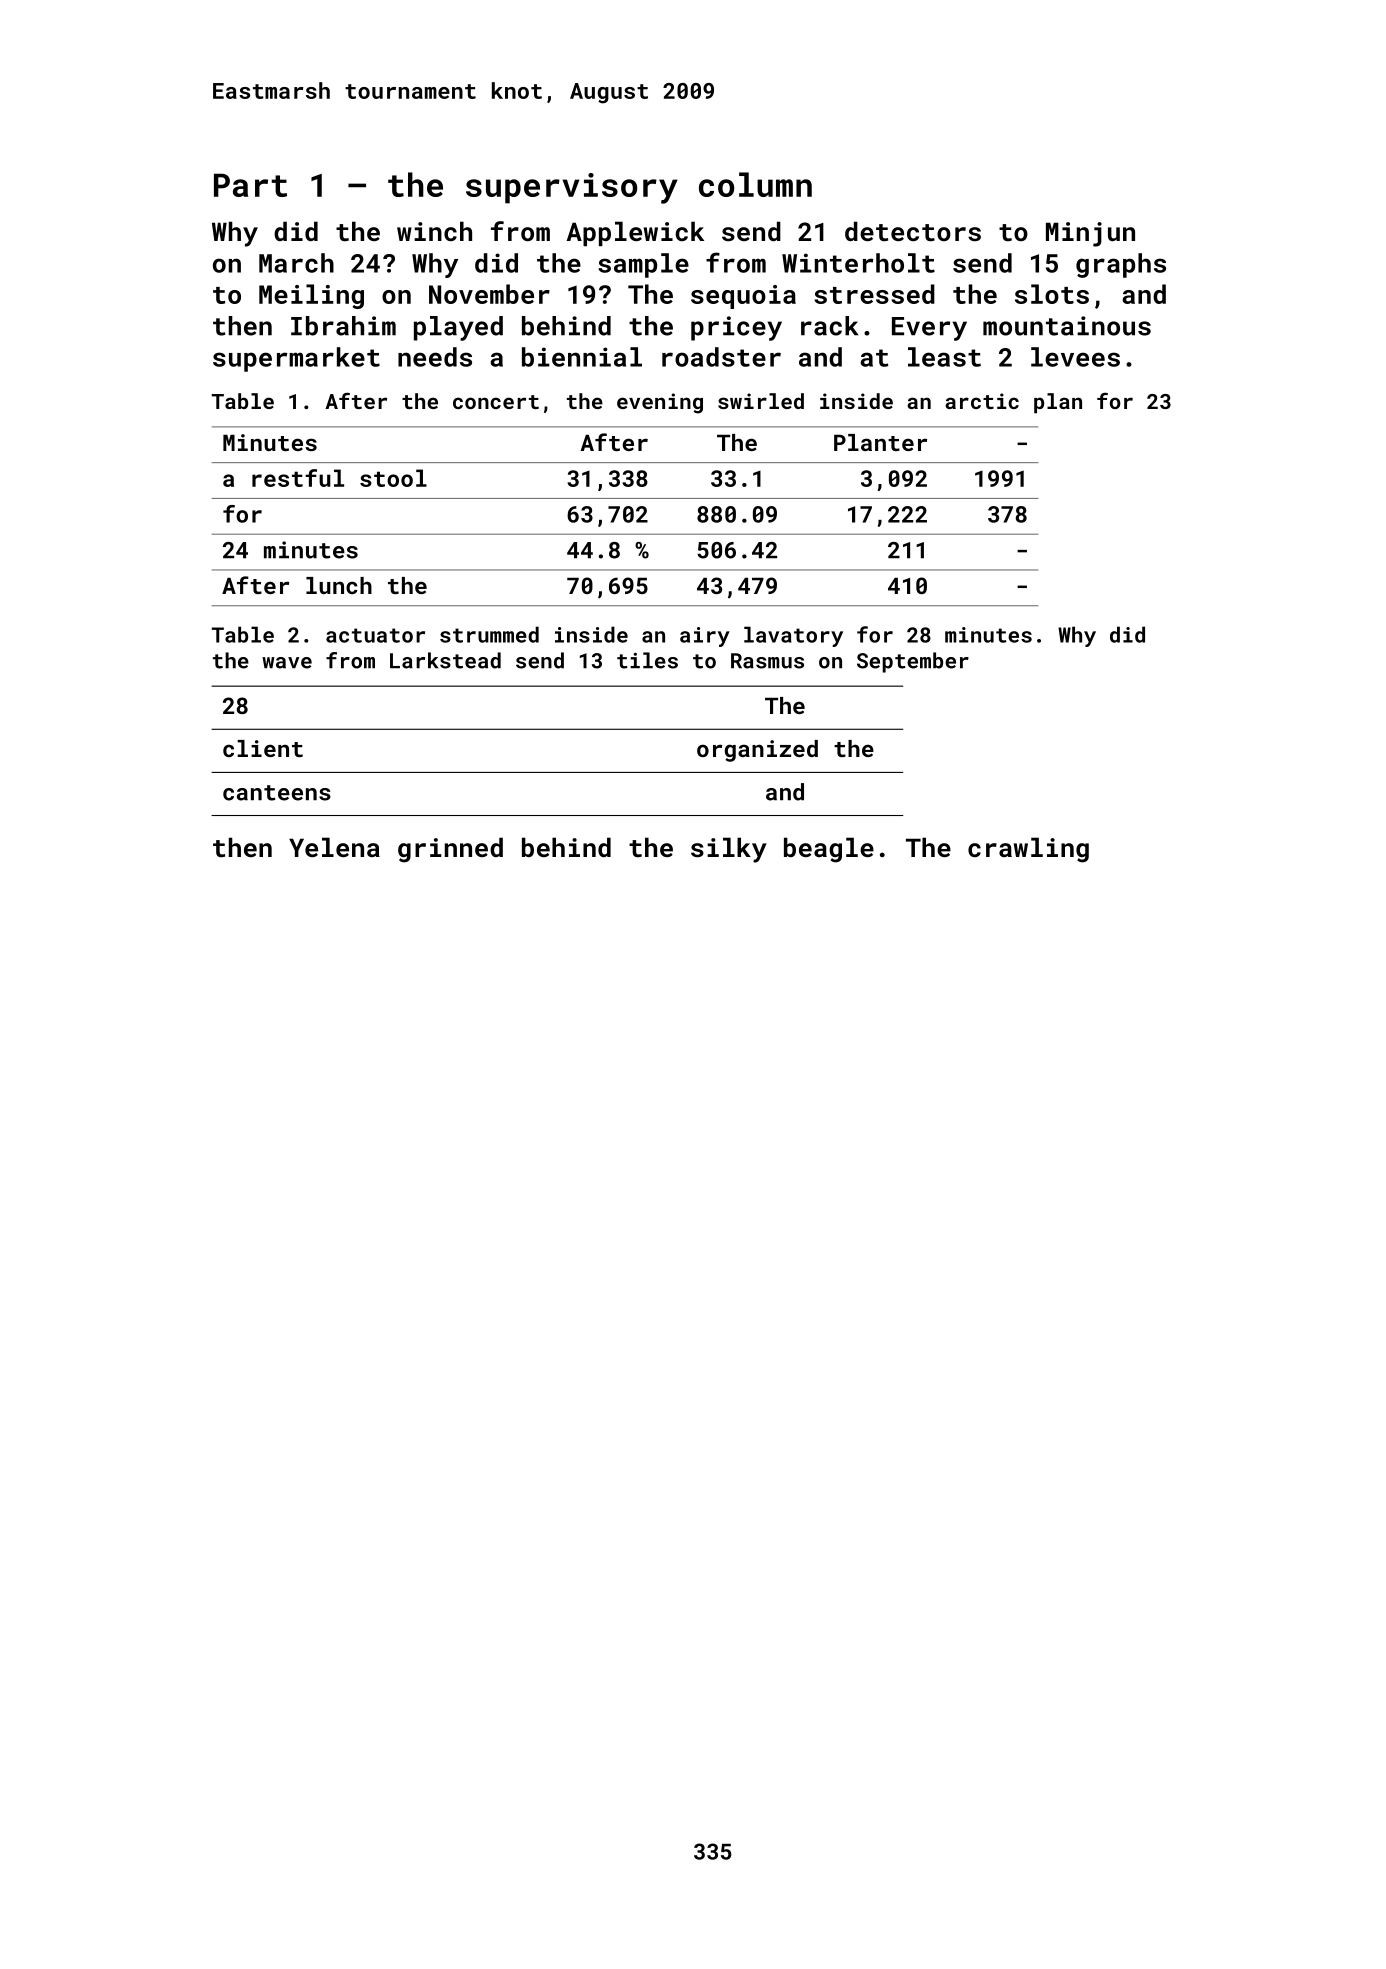 This screenshot has height=1969, width=1386. Describe the element at coordinates (705, 637) in the screenshot. I see `airy` at that location.
